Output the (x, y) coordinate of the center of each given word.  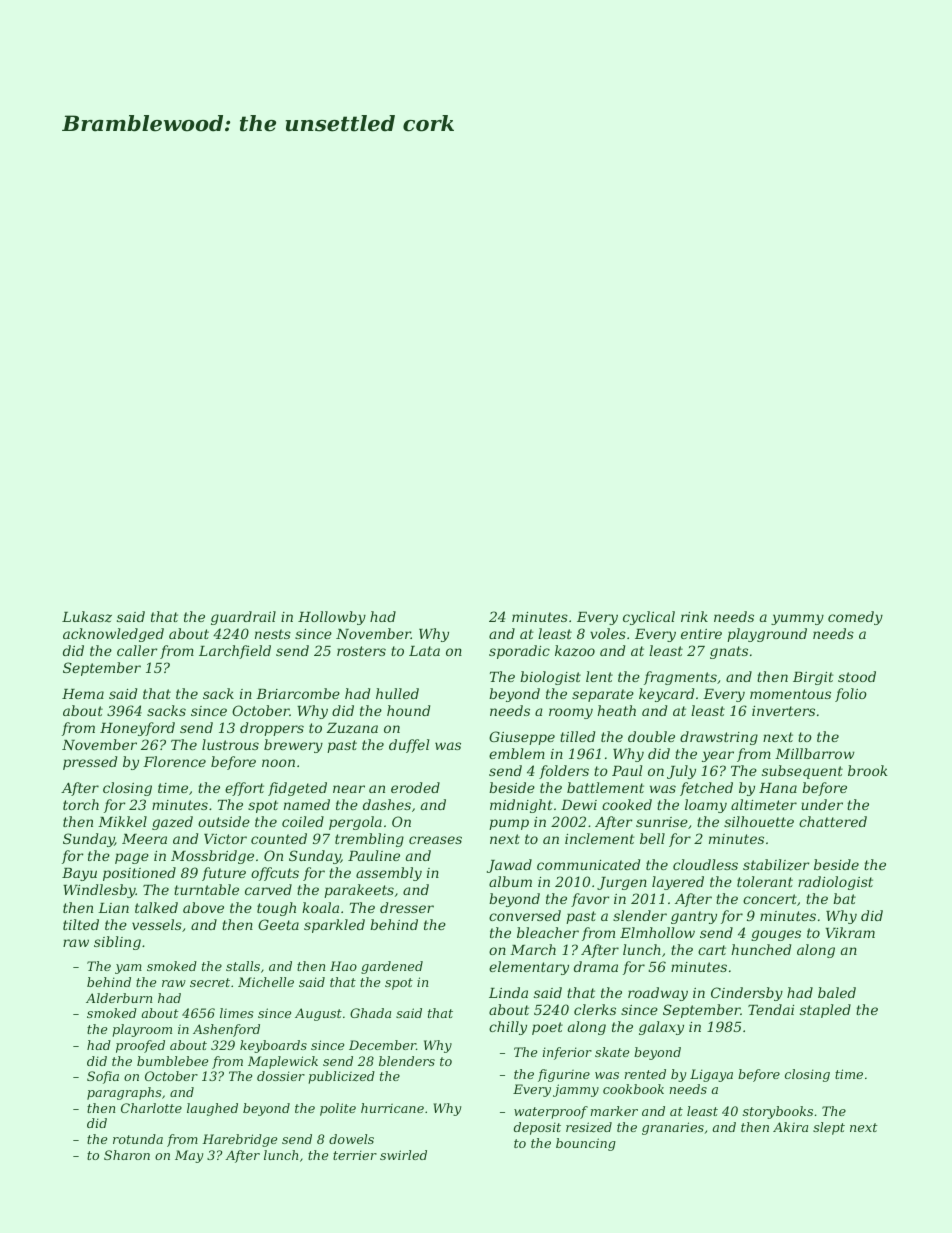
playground (767, 635)
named (307, 804)
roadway (658, 994)
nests (273, 634)
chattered (833, 821)
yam (128, 969)
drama (596, 966)
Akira (790, 1127)
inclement (600, 838)
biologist (550, 678)
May (189, 1156)
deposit (537, 1128)
